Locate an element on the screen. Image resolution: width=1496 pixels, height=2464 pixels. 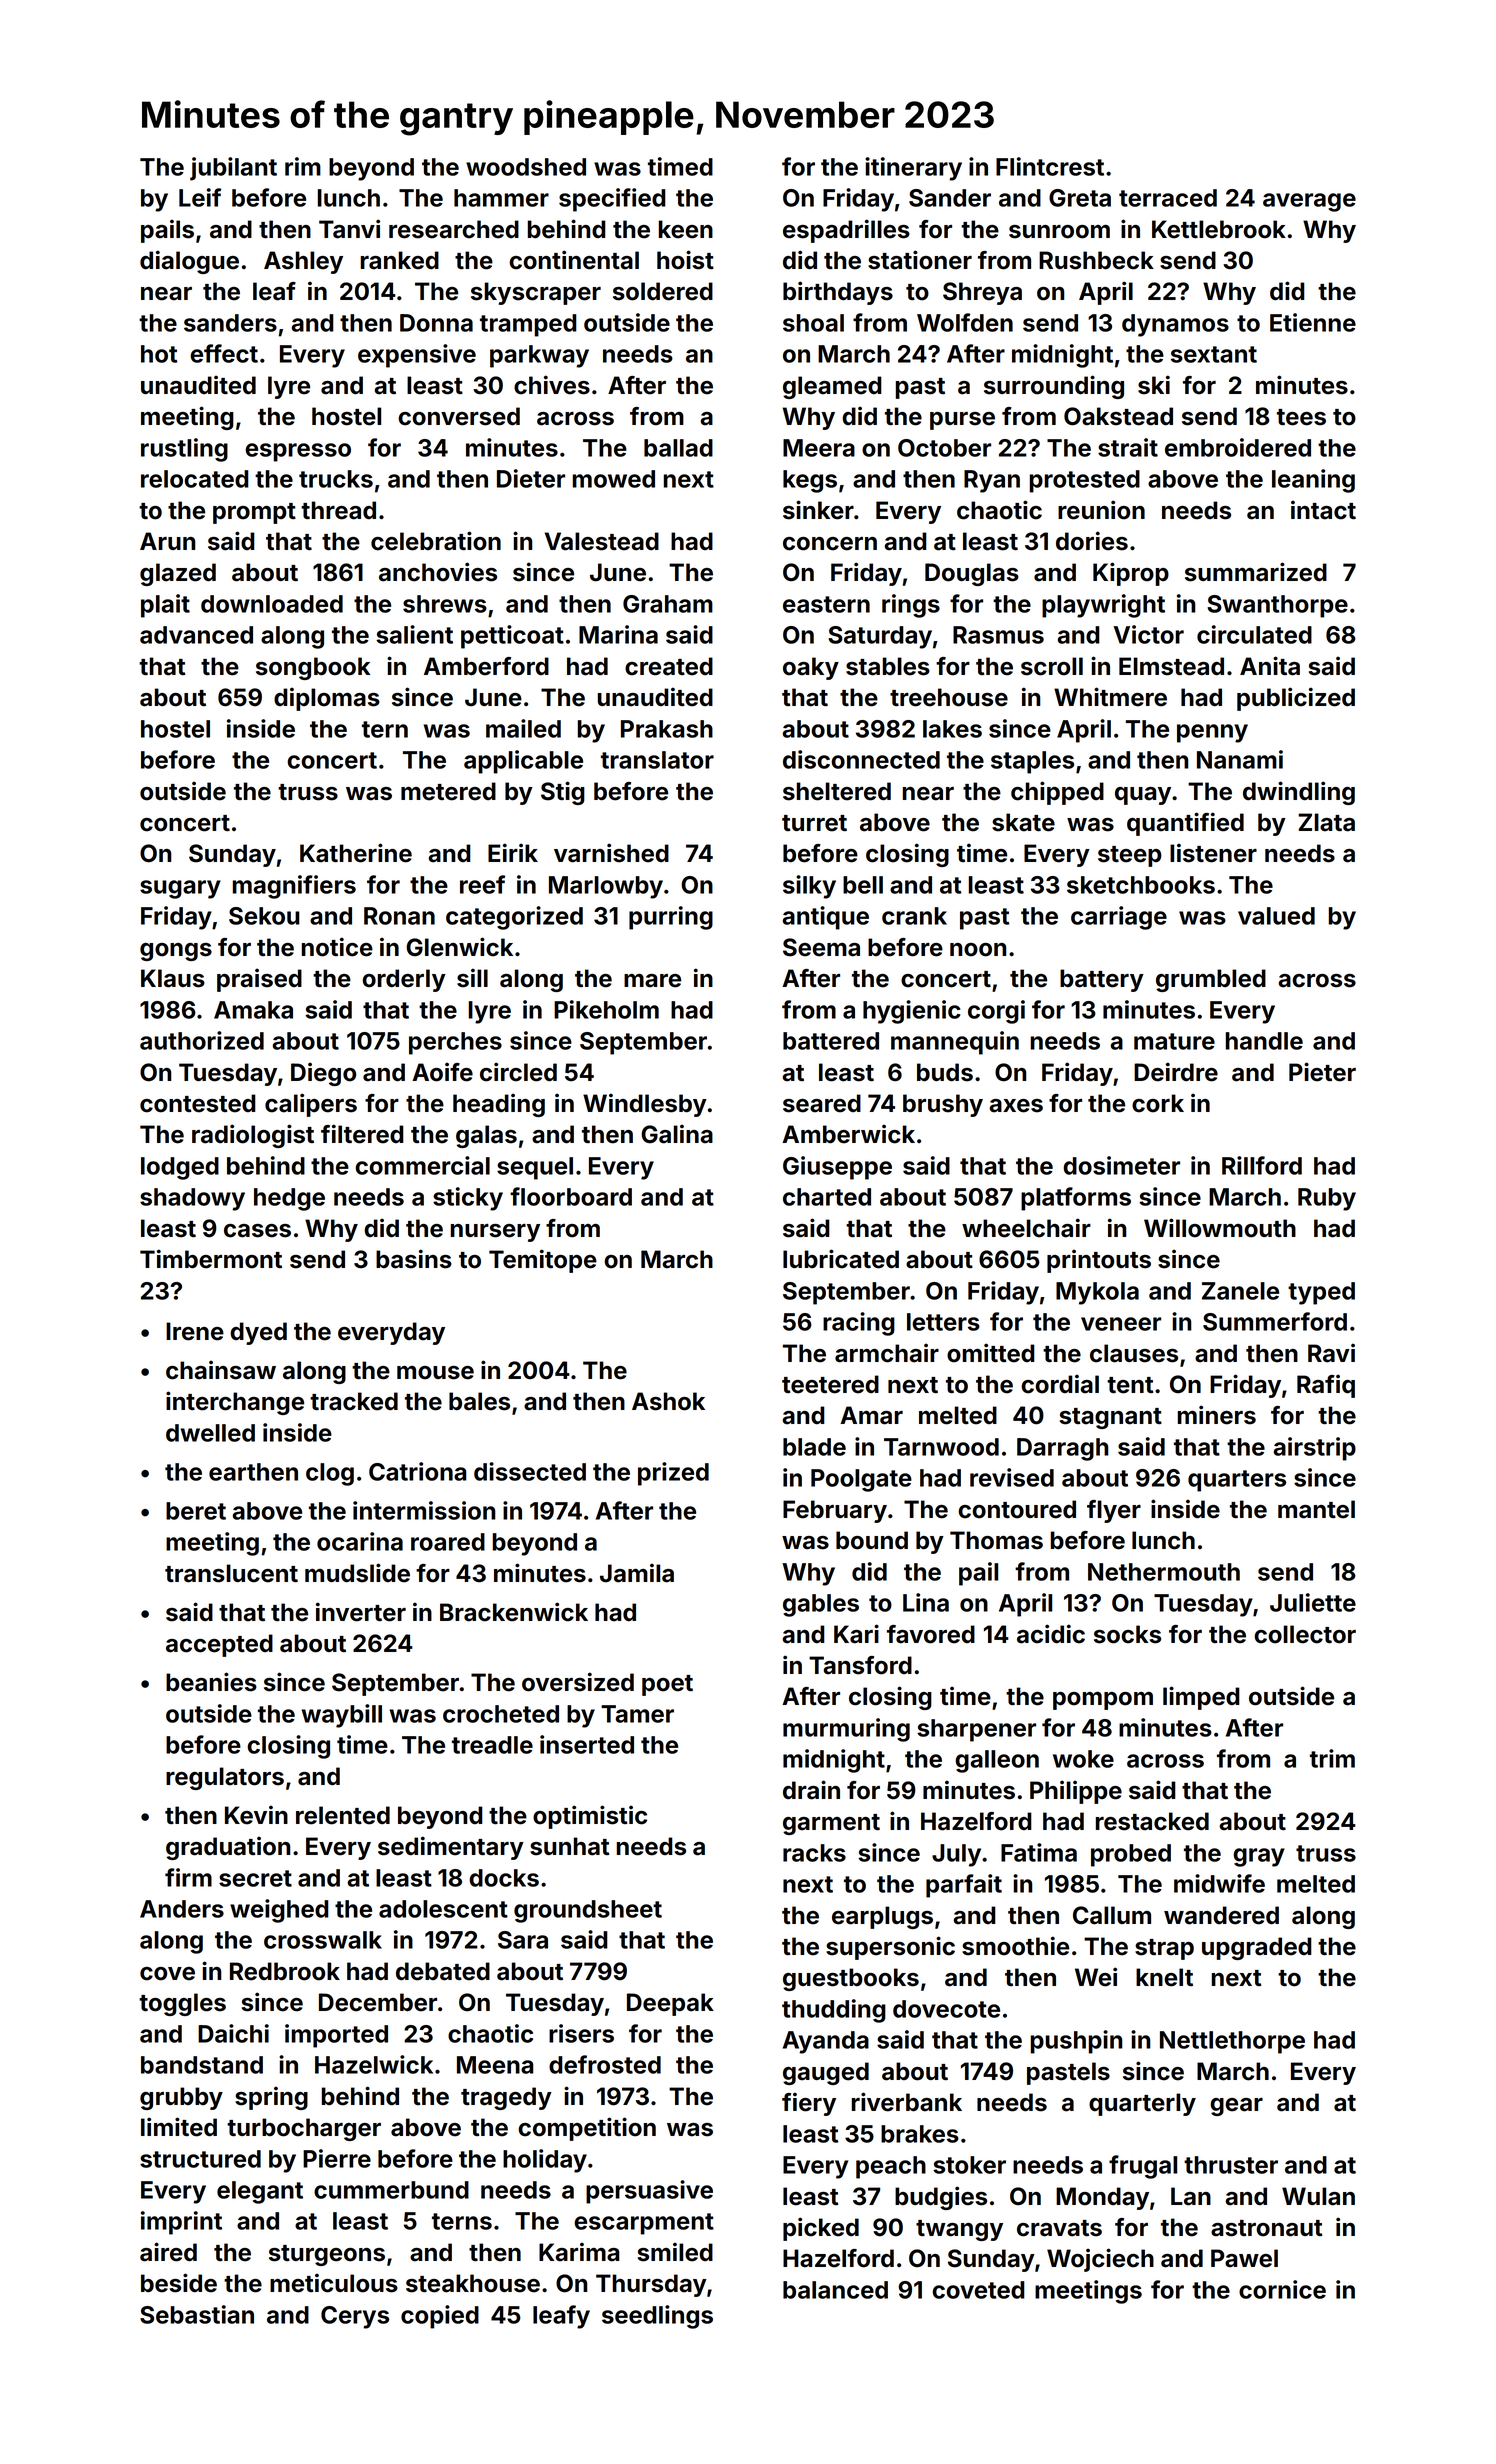
terraced is located at coordinates (1168, 198).
